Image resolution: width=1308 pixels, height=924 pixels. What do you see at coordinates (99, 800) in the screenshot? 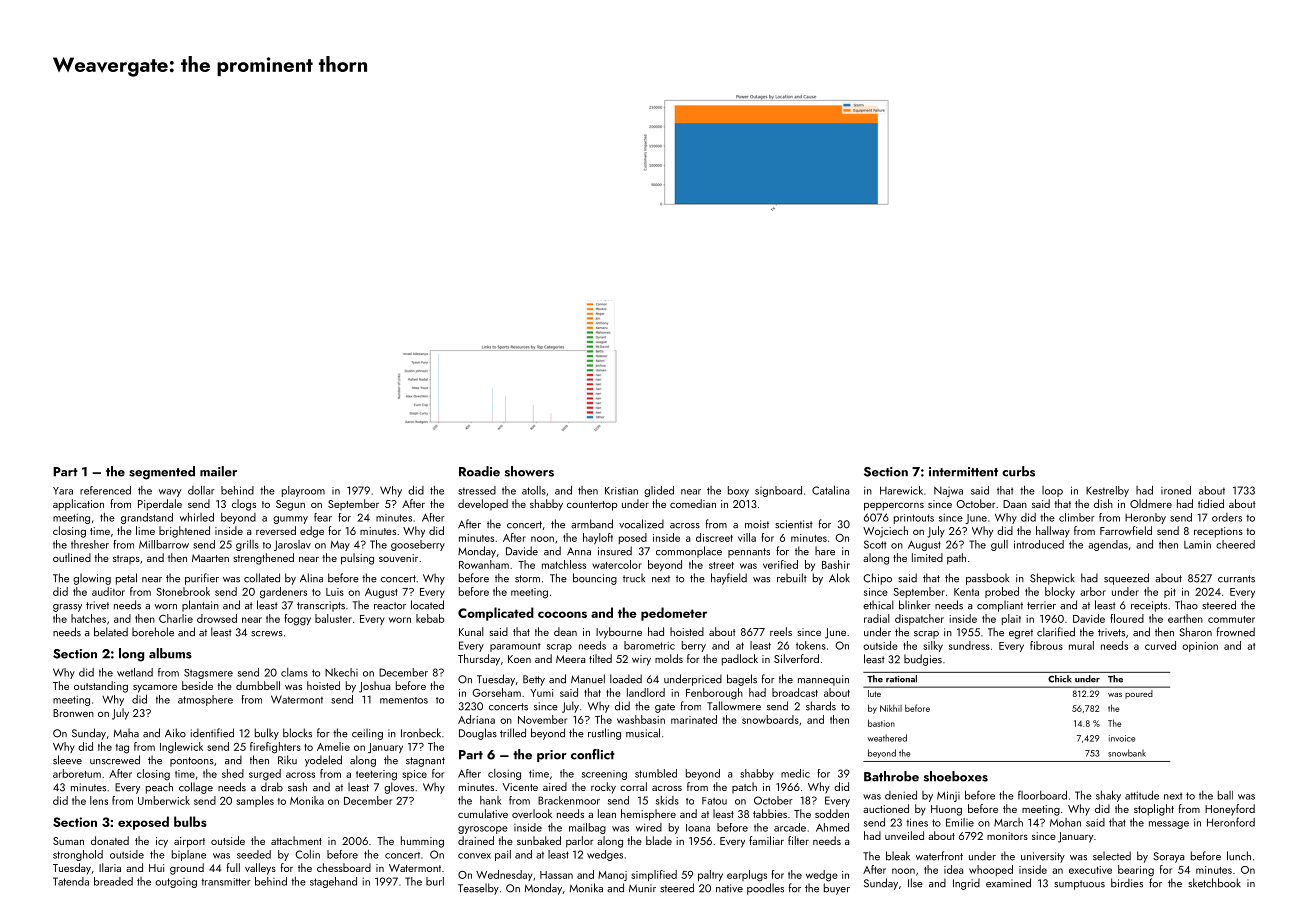
I see `lens` at bounding box center [99, 800].
